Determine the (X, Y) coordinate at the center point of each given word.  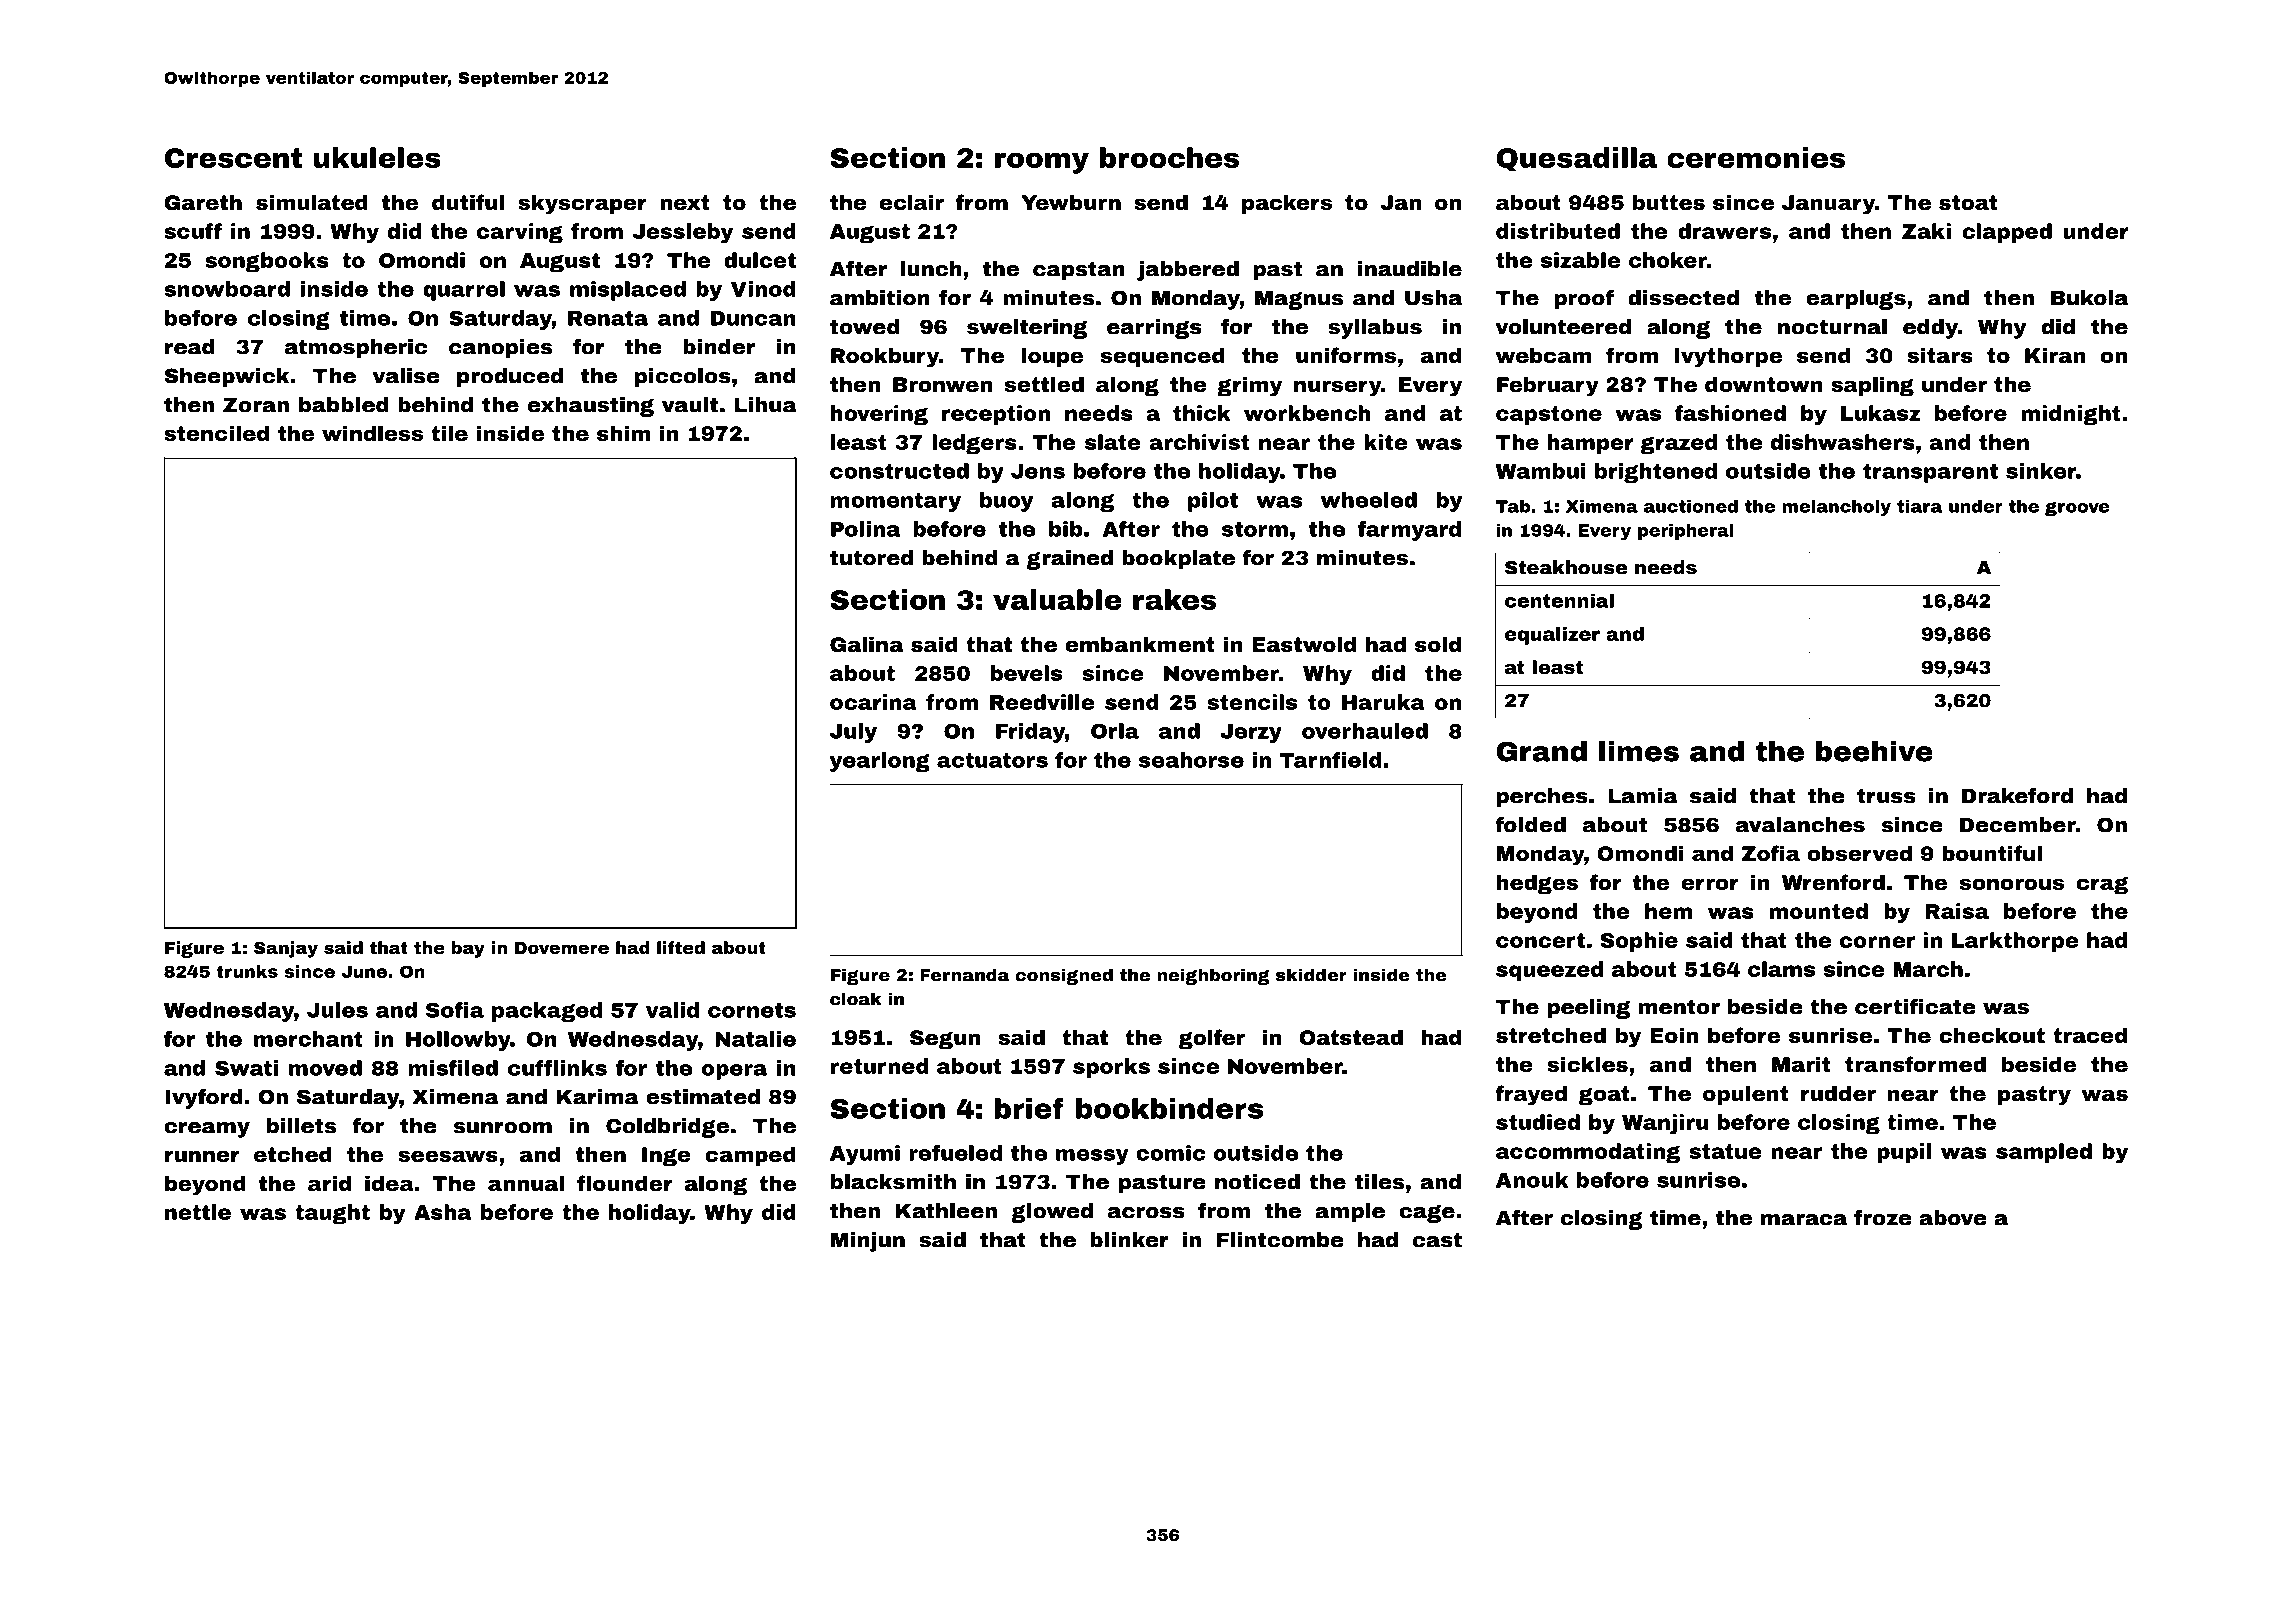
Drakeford (2017, 796)
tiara (1919, 506)
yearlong (880, 762)
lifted (681, 947)
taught (332, 1214)
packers (1287, 204)
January (1828, 205)
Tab (1513, 506)
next (685, 202)
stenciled (216, 433)
